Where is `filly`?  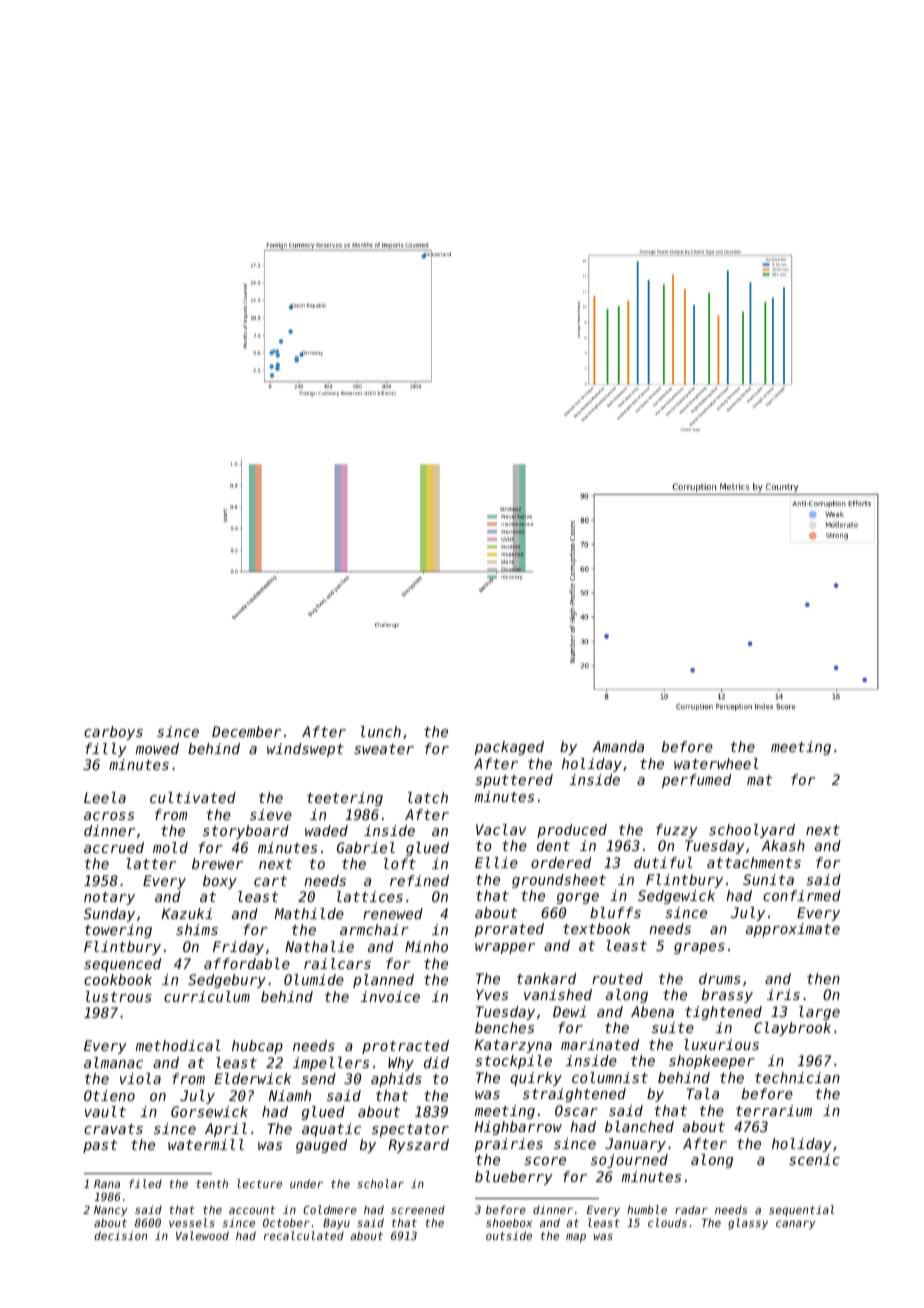
filly is located at coordinates (106, 750).
